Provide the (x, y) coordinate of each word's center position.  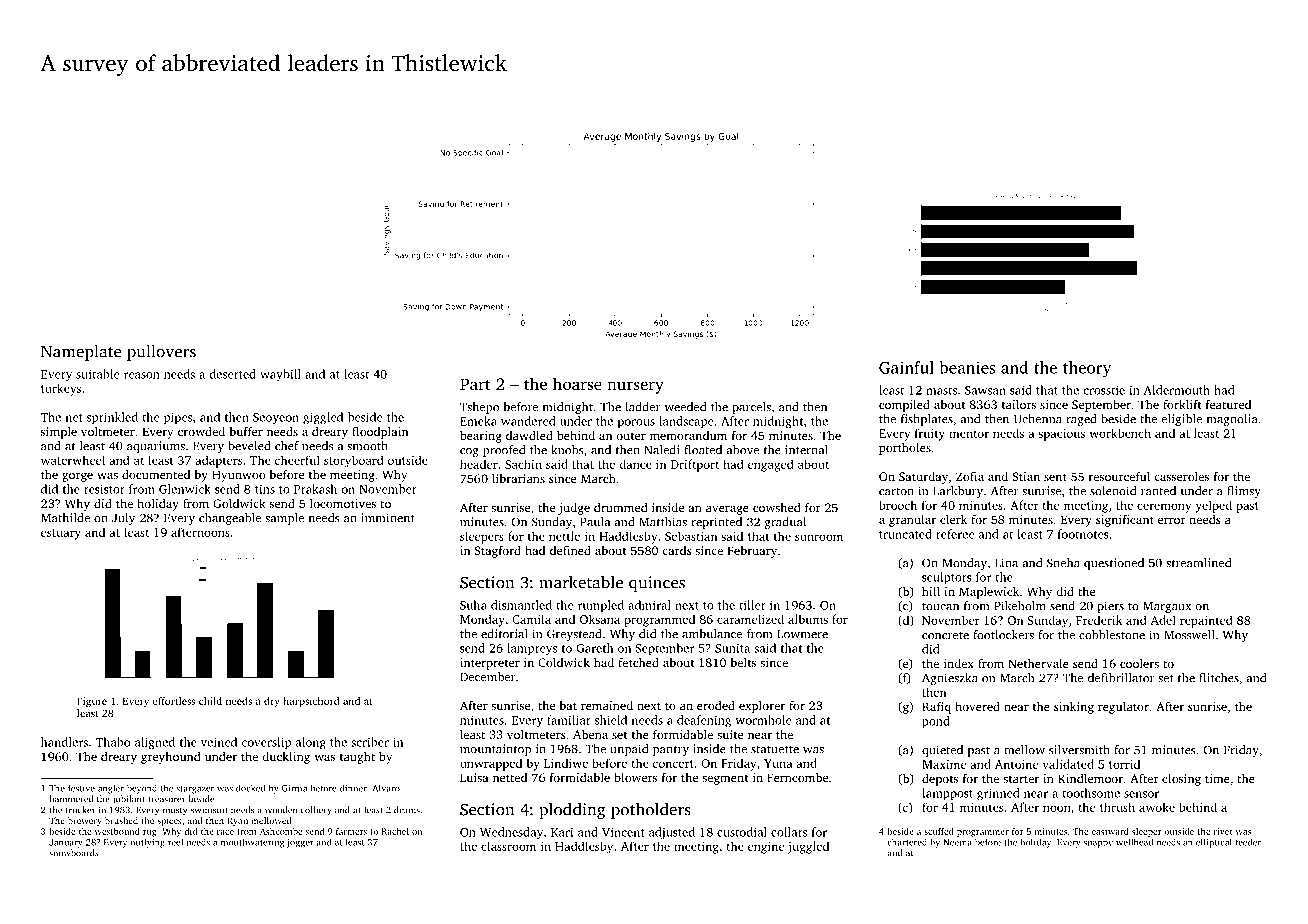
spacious (1061, 435)
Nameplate (81, 352)
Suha (473, 605)
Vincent (623, 832)
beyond (142, 789)
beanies (967, 367)
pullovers (161, 352)
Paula (595, 522)
